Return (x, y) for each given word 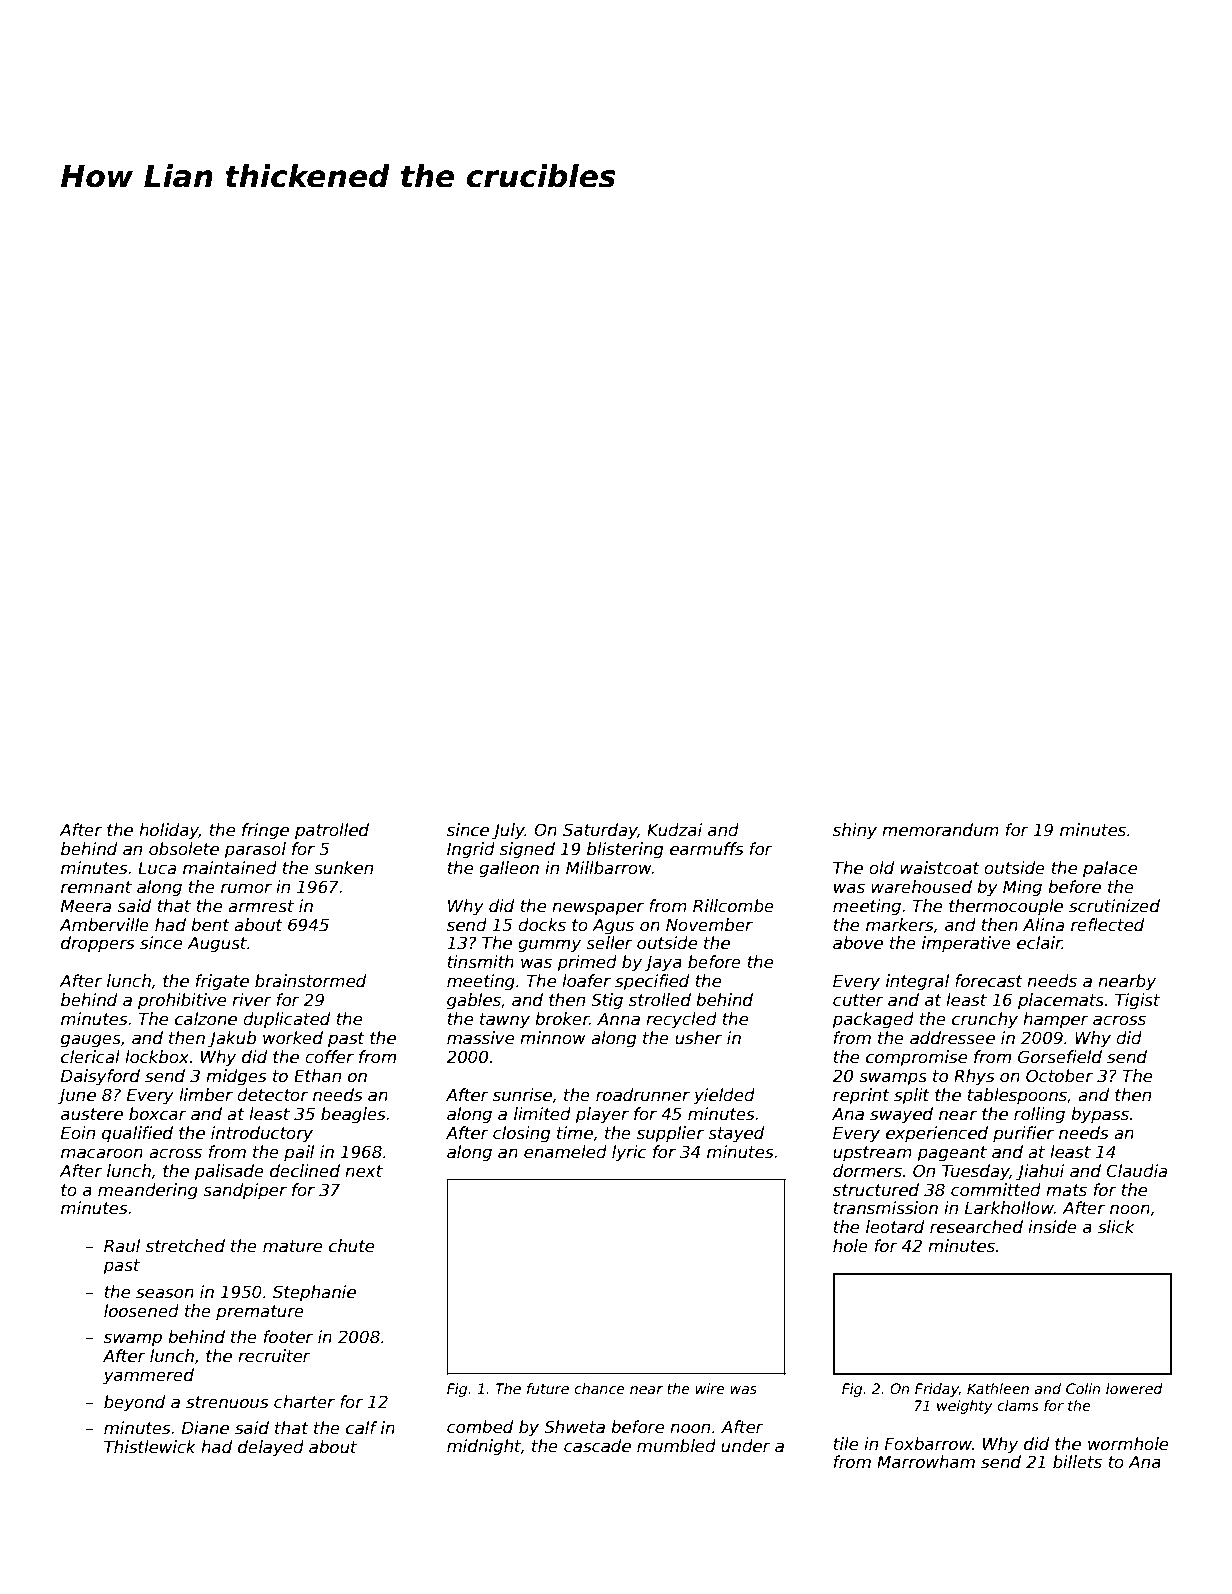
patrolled (332, 831)
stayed (736, 1134)
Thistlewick (150, 1447)
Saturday (600, 831)
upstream (872, 1154)
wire (710, 1388)
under (746, 1446)
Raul (122, 1246)
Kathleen (998, 1388)
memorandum (940, 830)
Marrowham (926, 1462)
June (76, 1097)
